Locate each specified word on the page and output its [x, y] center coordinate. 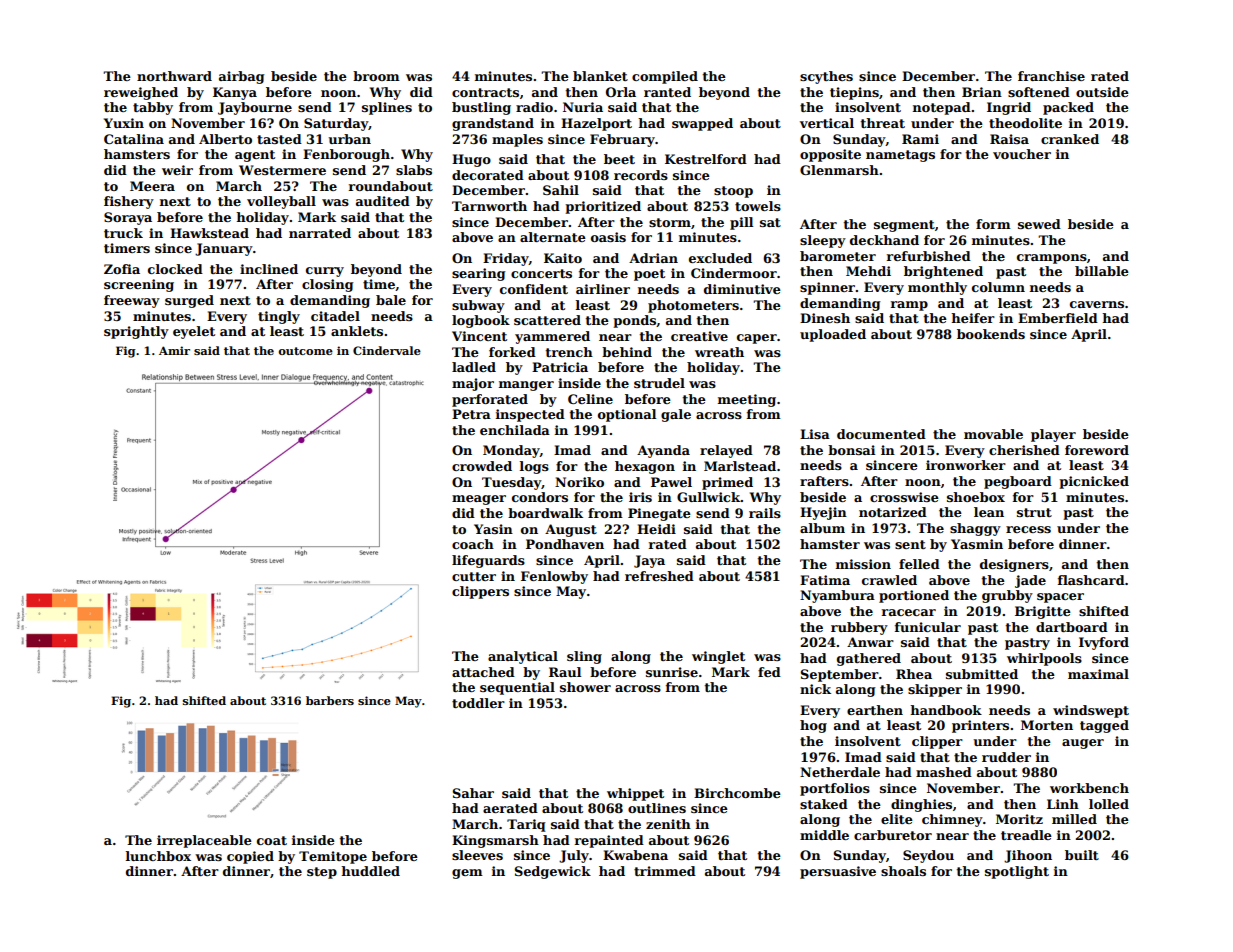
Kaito [563, 258]
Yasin [493, 529]
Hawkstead [209, 233]
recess [1028, 529]
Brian [982, 92]
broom [376, 76]
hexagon [645, 467]
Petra [471, 414]
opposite [830, 155]
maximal [1098, 674]
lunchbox [158, 856]
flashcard [1091, 580]
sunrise [672, 672]
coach [473, 544]
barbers [330, 700]
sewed [1039, 224]
